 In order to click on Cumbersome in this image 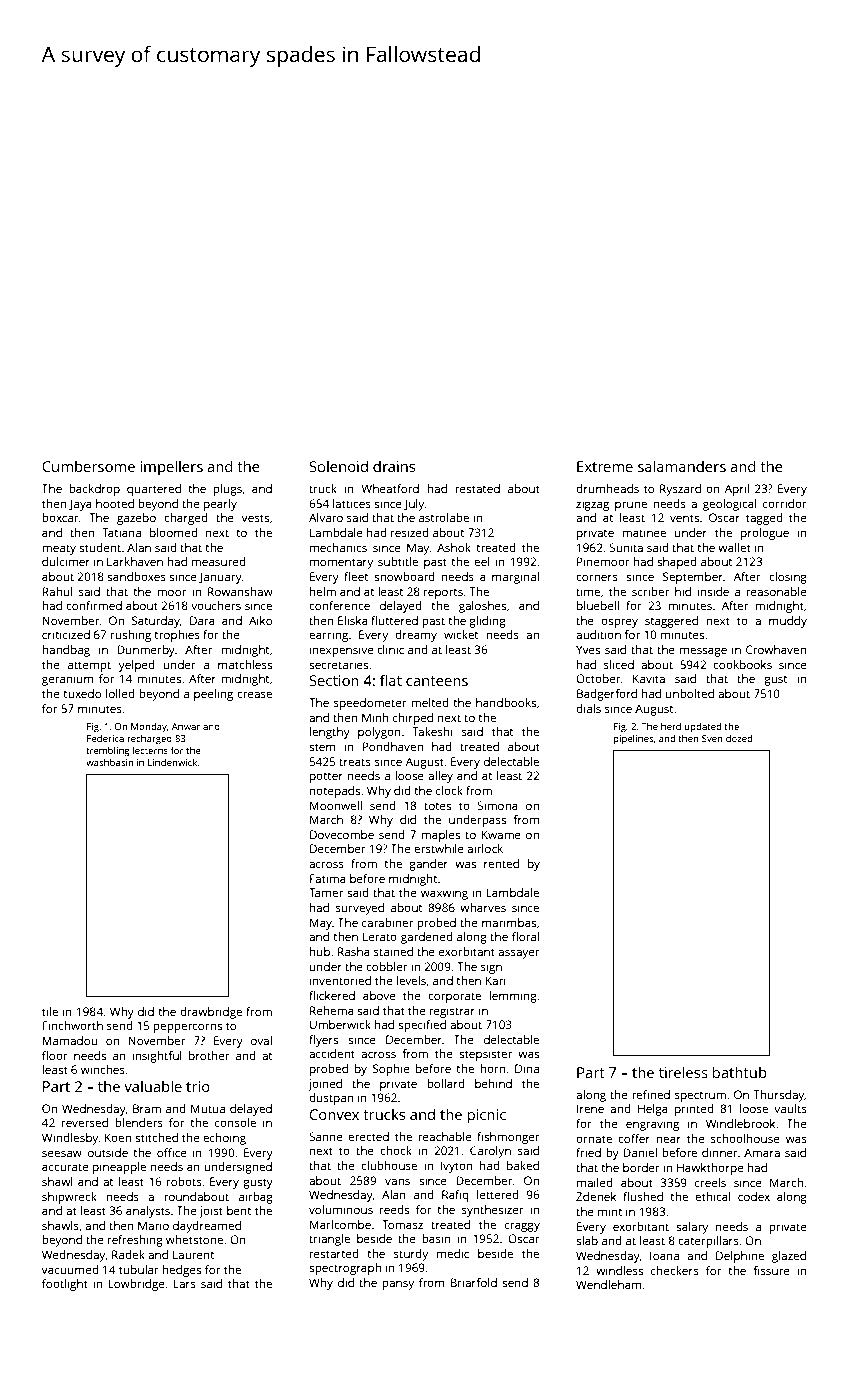, I will do `click(88, 466)`.
